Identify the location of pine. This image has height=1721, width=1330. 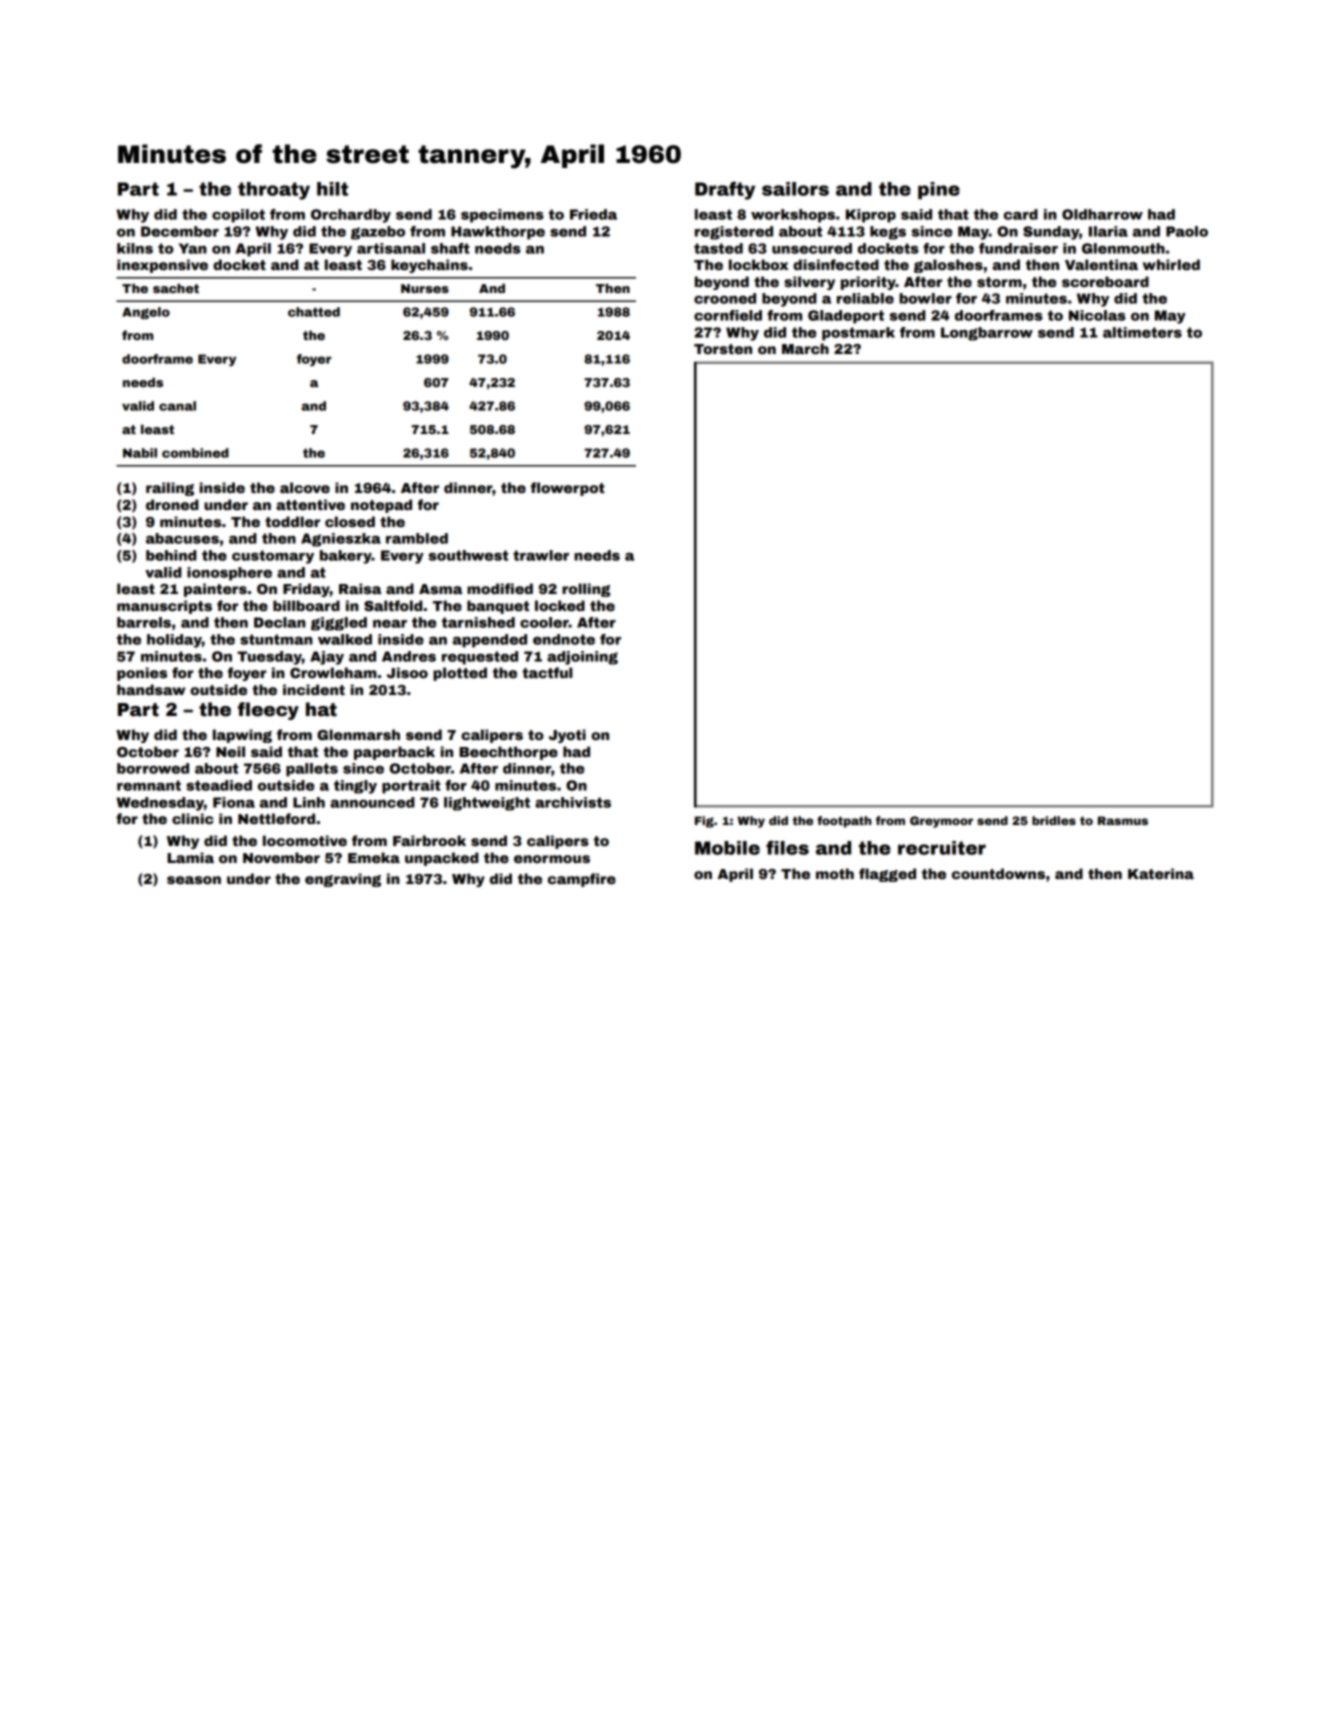
(939, 190).
